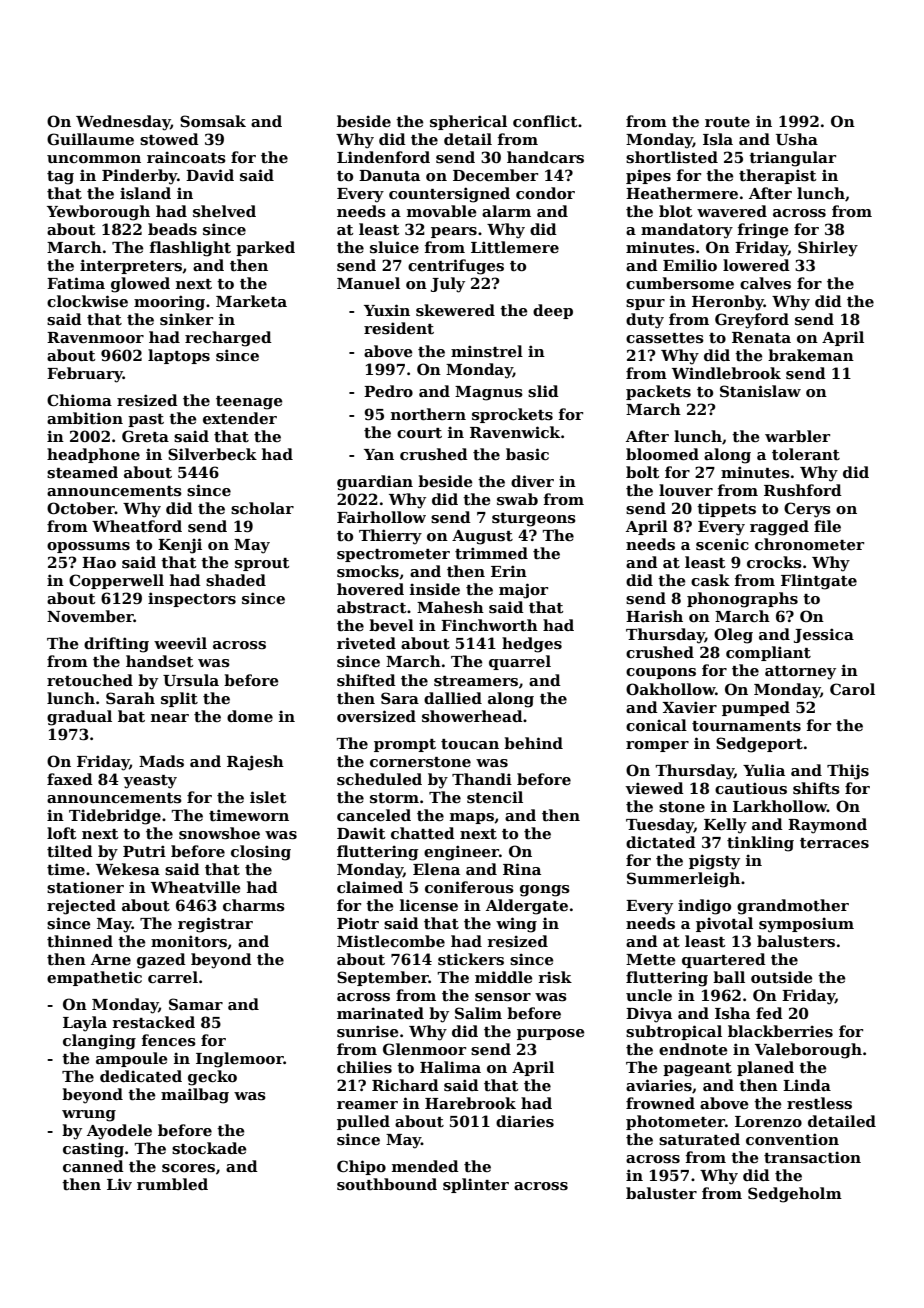 This page has height=1308, width=924. What do you see at coordinates (70, 779) in the page?
I see `faxed` at bounding box center [70, 779].
